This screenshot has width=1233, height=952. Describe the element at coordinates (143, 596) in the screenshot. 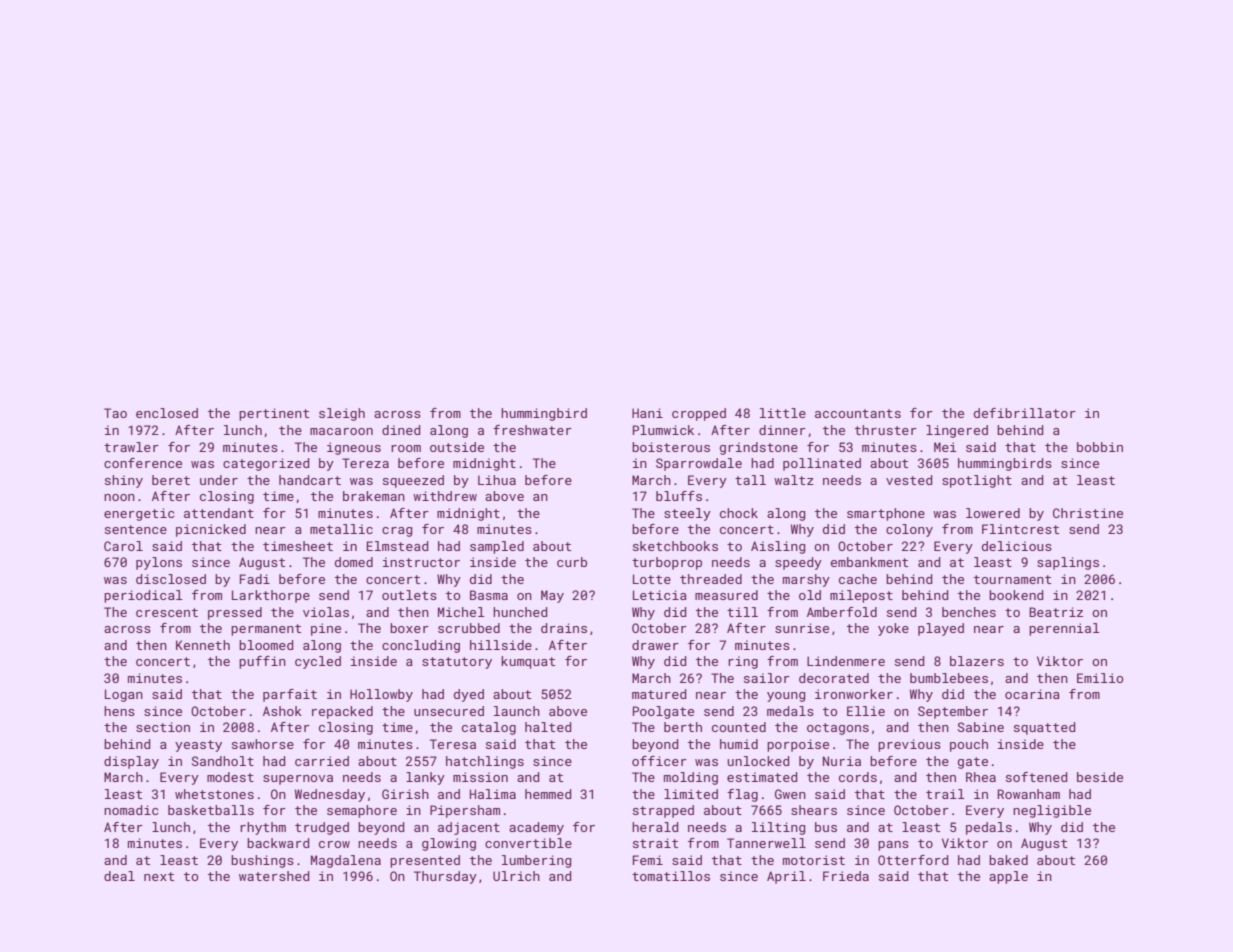

I see `periodical` at that location.
